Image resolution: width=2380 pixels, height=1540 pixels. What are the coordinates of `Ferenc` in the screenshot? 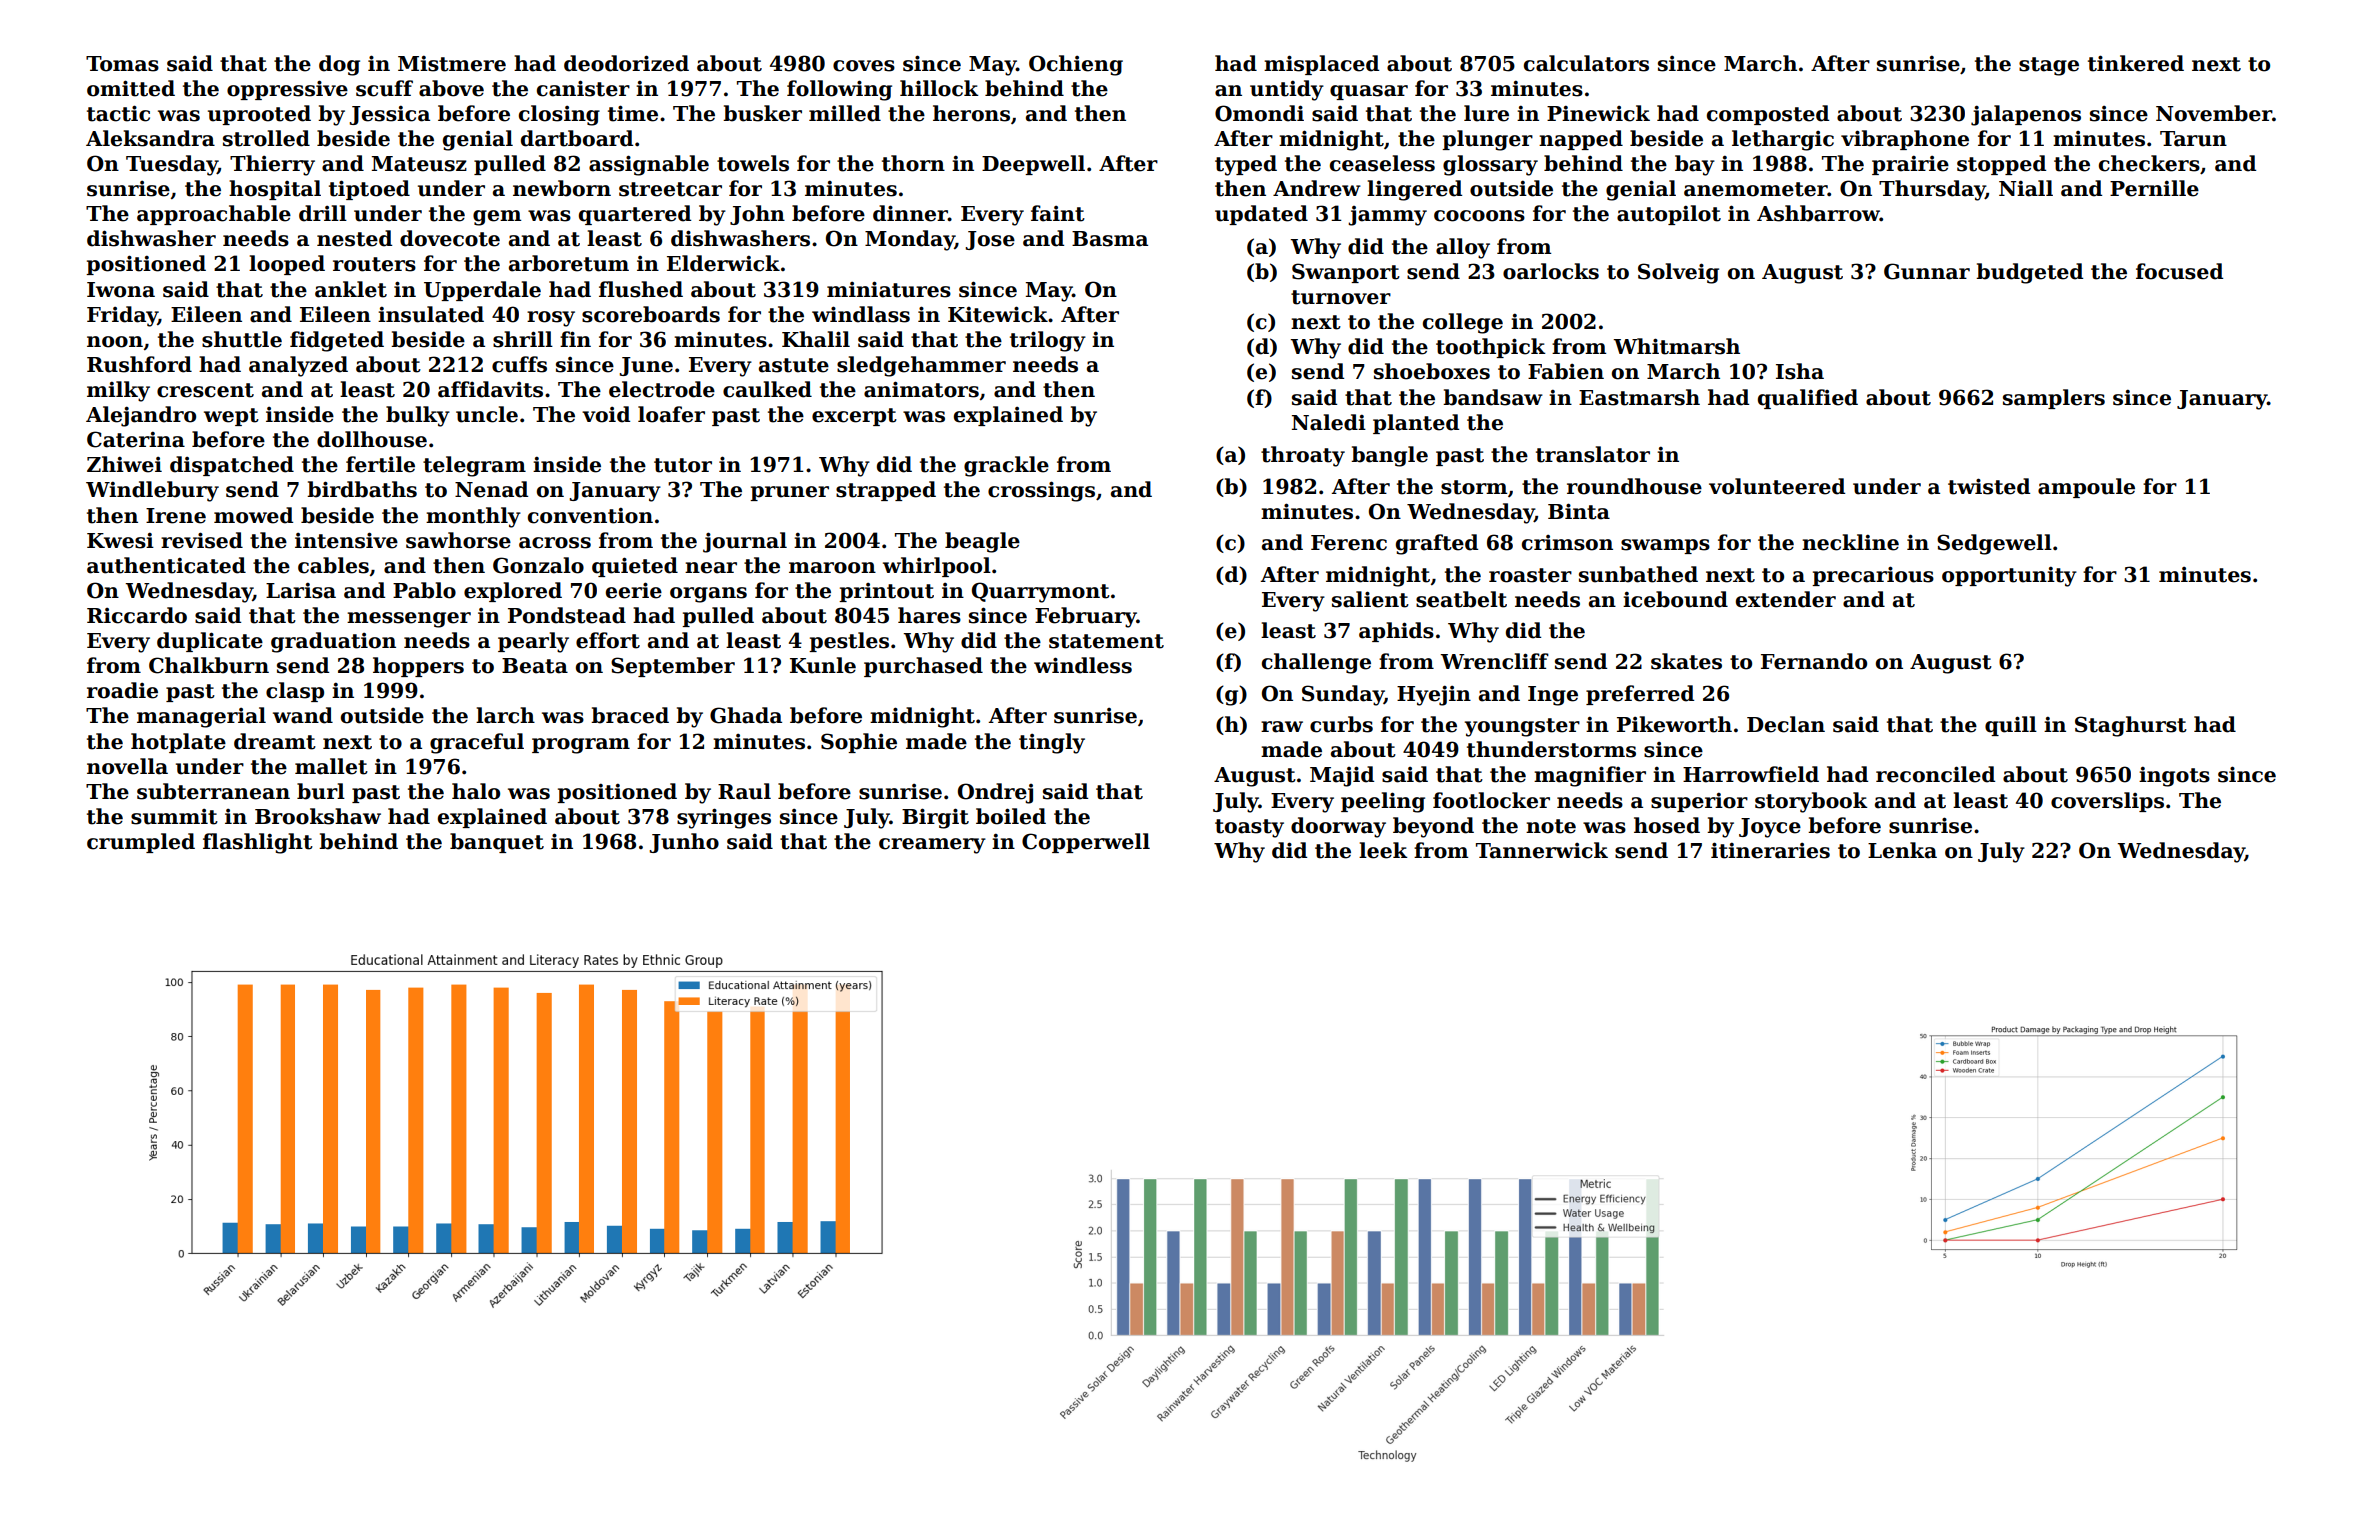 It's located at (1349, 543).
